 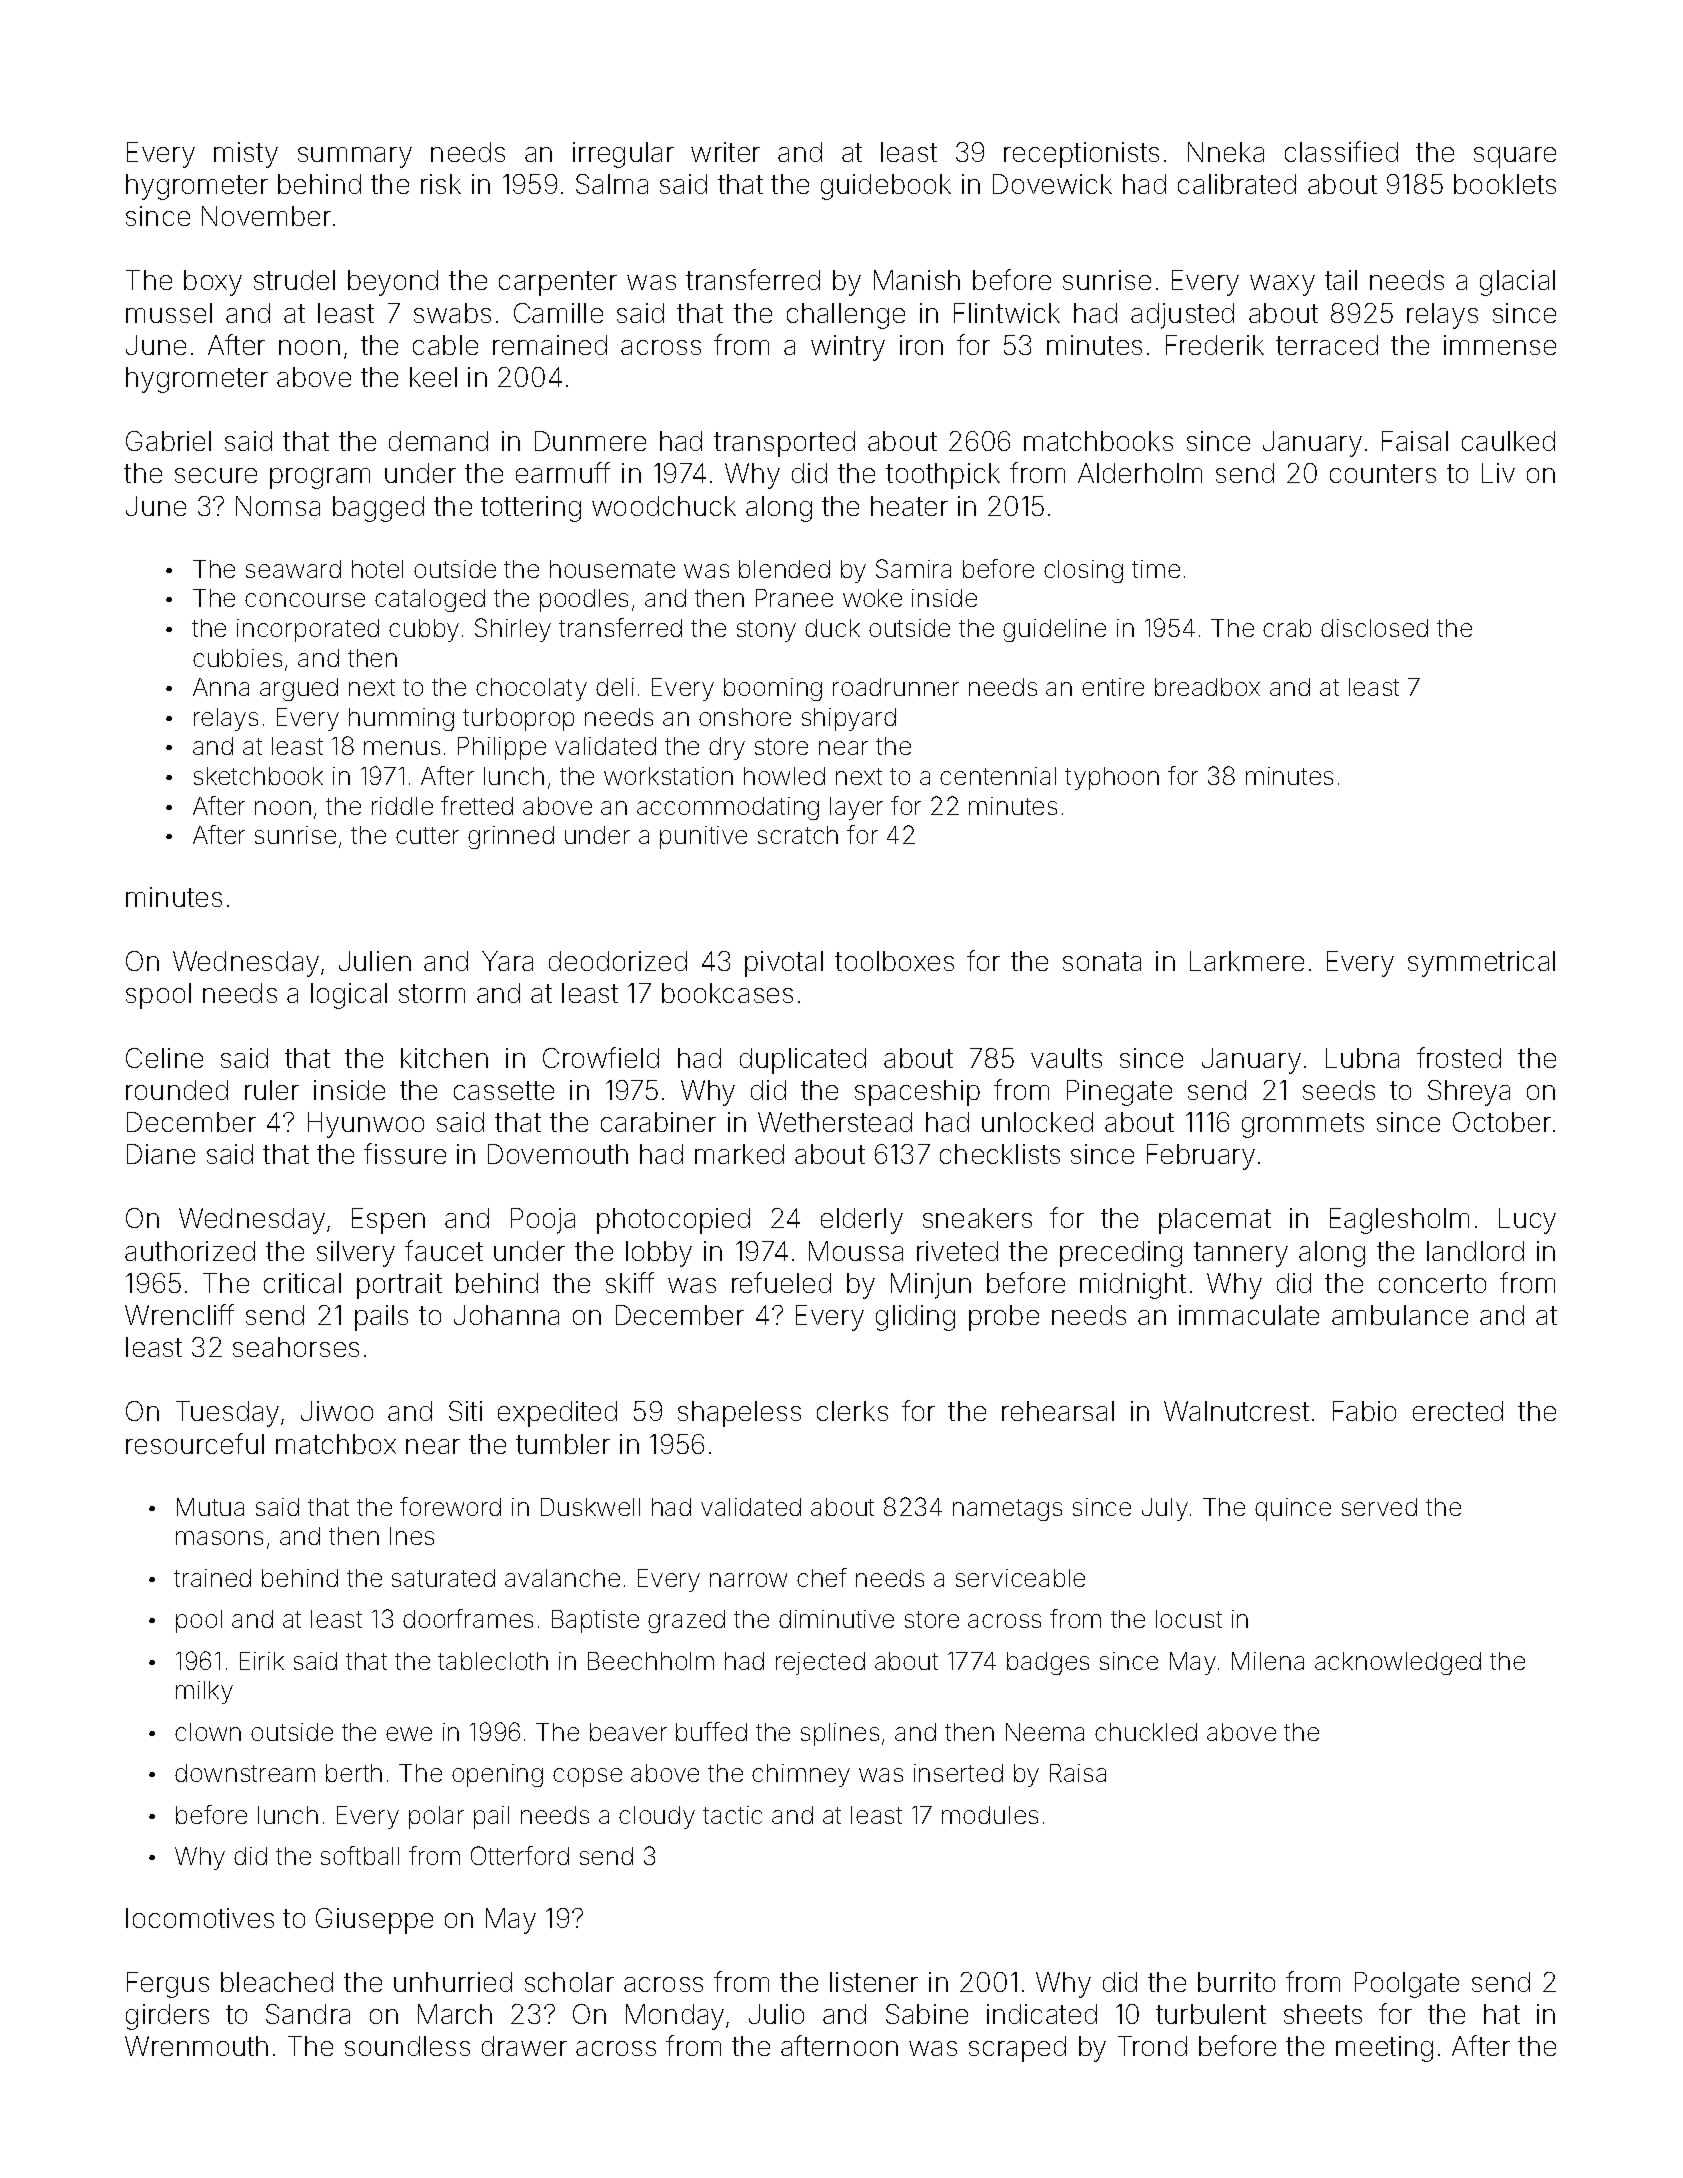 I want to click on challenge, so click(x=846, y=316).
